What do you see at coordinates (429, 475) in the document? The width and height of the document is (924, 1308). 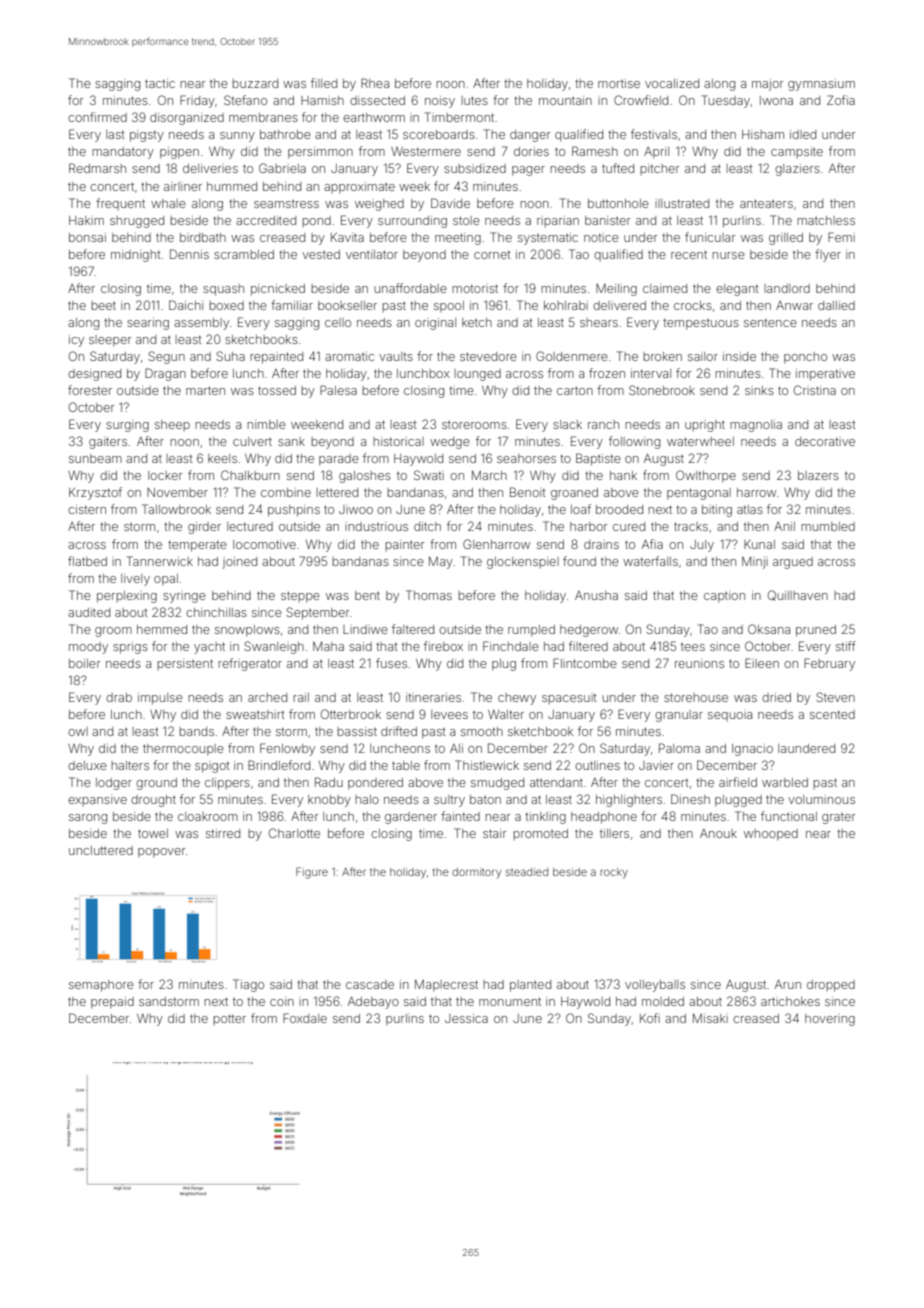 I see `Swati` at bounding box center [429, 475].
